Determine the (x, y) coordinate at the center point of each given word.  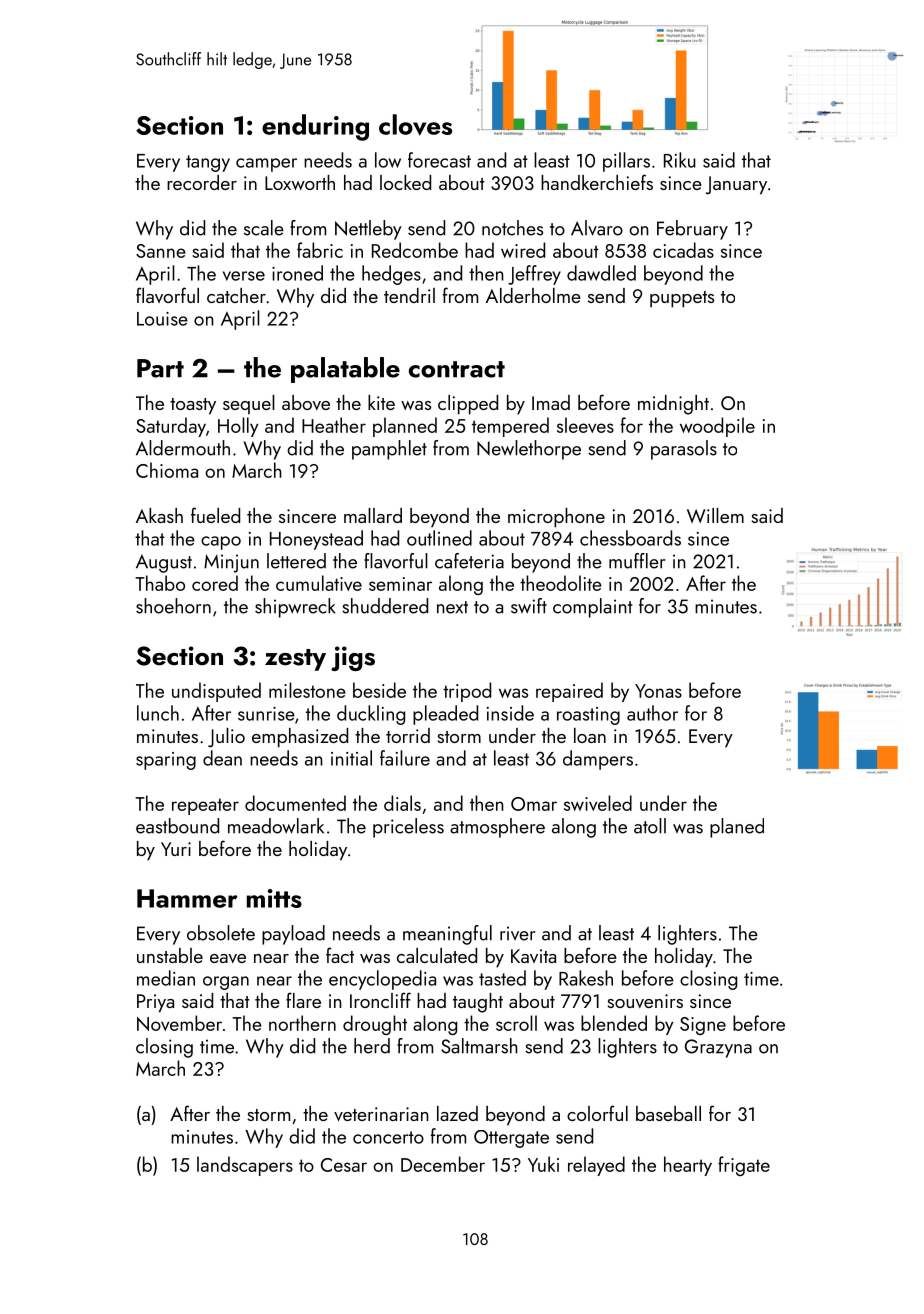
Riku (680, 160)
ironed (297, 273)
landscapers (245, 1166)
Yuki (543, 1164)
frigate (744, 1166)
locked (405, 182)
